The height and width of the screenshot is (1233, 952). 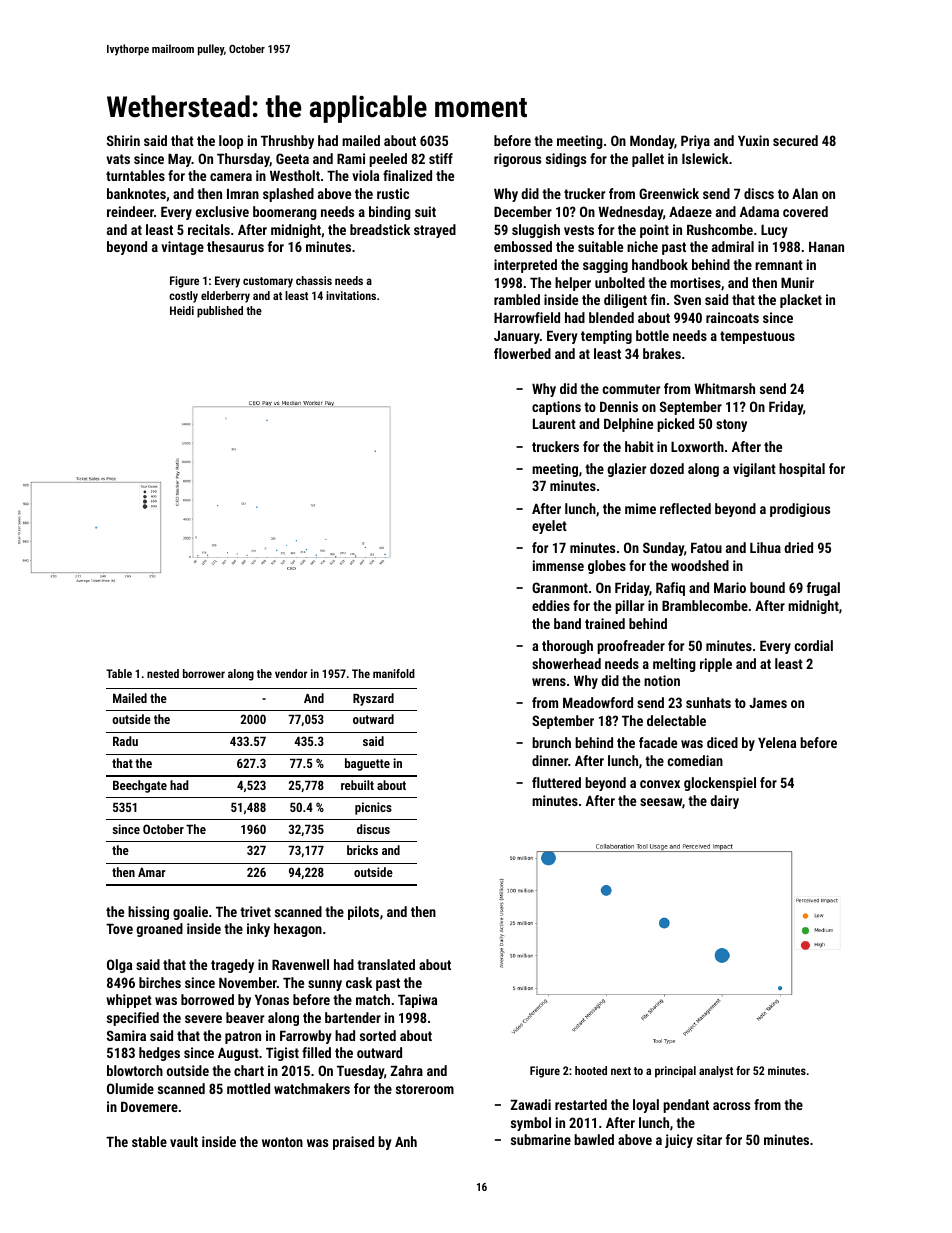 I want to click on Amar, so click(x=152, y=872).
